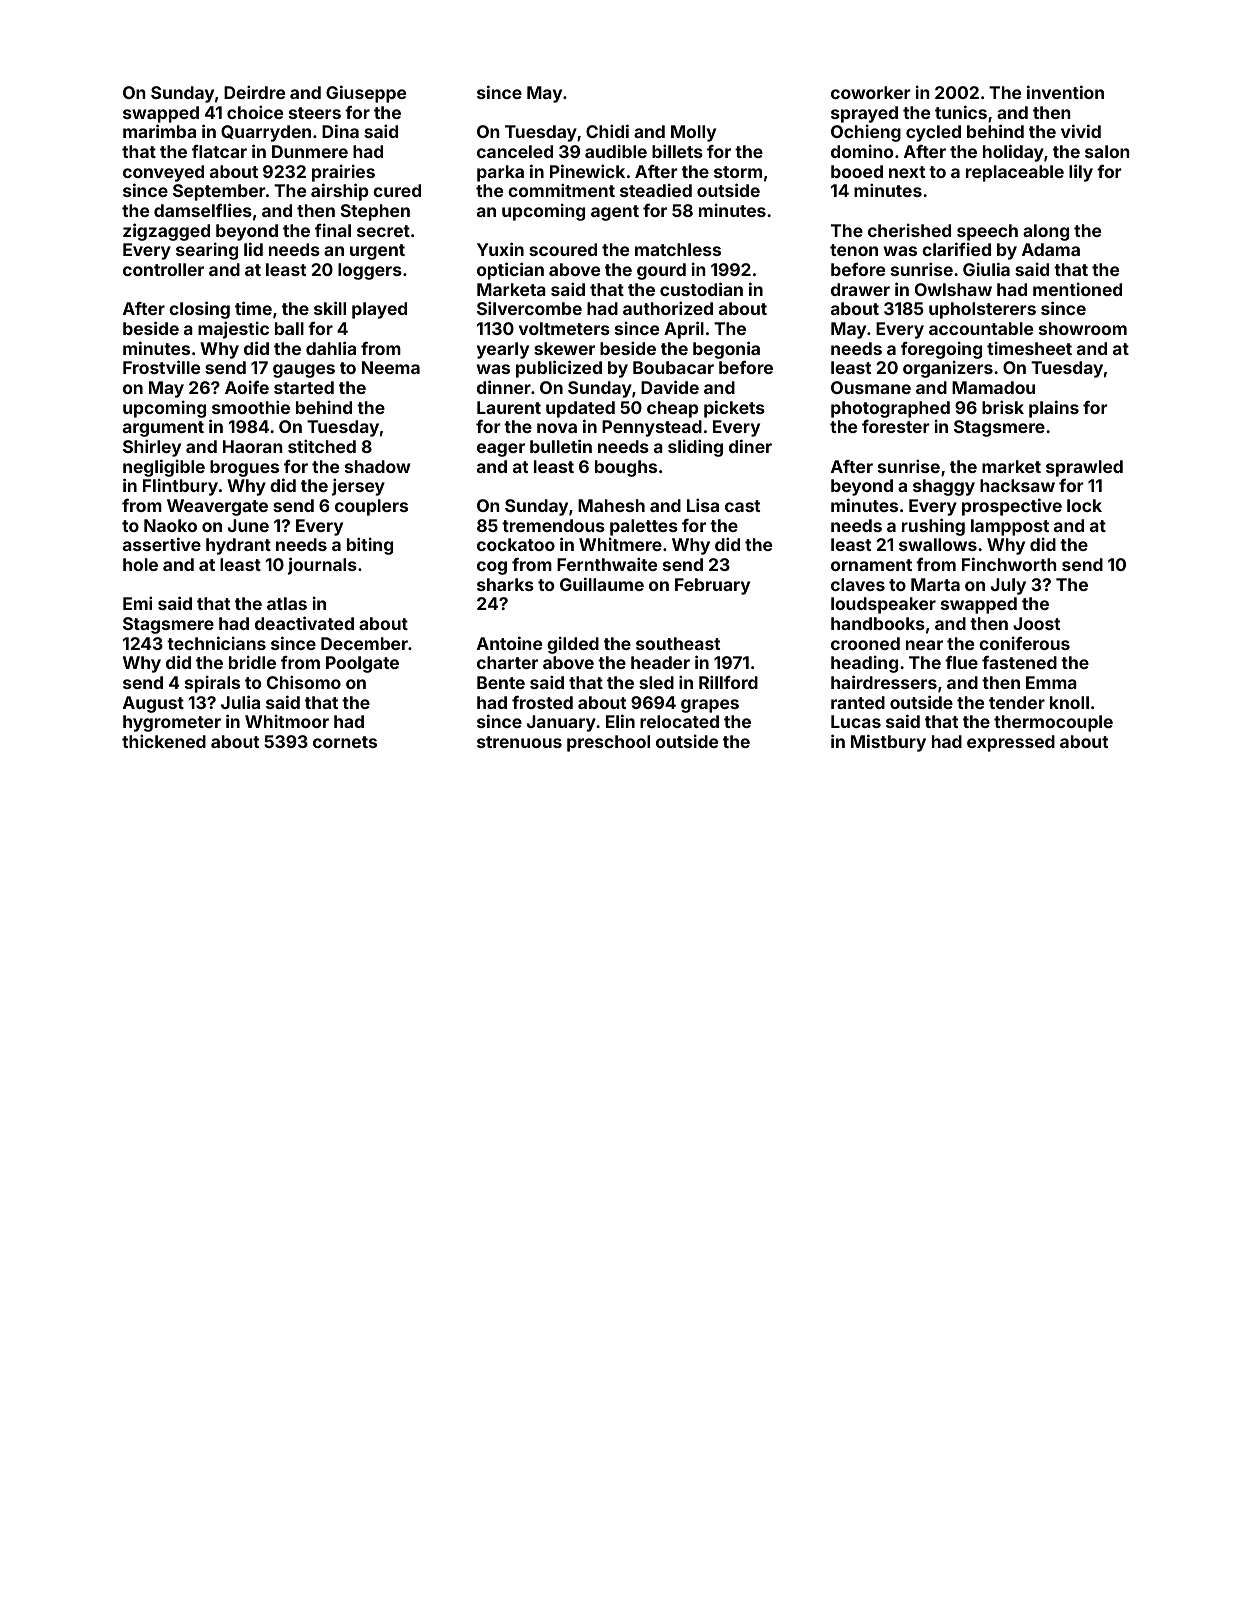 This screenshot has width=1253, height=1622. I want to click on lock, so click(1084, 505).
